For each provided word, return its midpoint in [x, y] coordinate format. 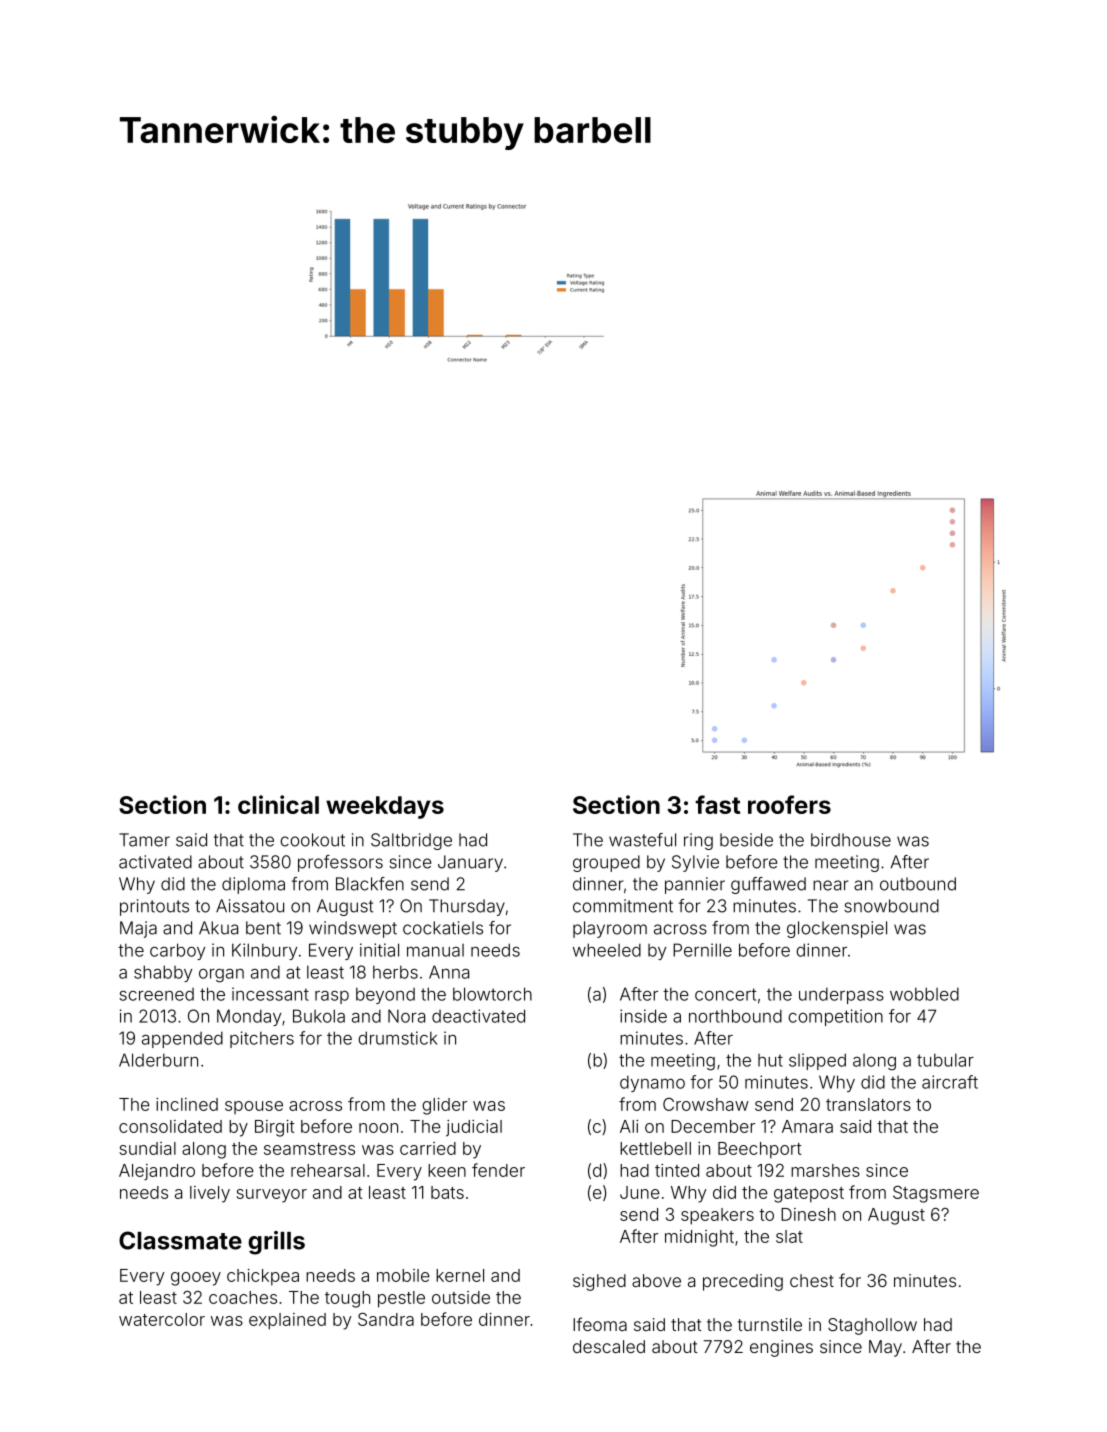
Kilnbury [264, 951]
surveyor [271, 1196]
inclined [187, 1104]
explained [287, 1321]
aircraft [950, 1082]
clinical [278, 804]
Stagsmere [936, 1194]
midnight [699, 1238]
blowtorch [492, 994]
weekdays [385, 807]
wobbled [924, 994]
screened [156, 994]
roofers [789, 804]
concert [725, 994]
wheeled [607, 950]
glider [444, 1106]
